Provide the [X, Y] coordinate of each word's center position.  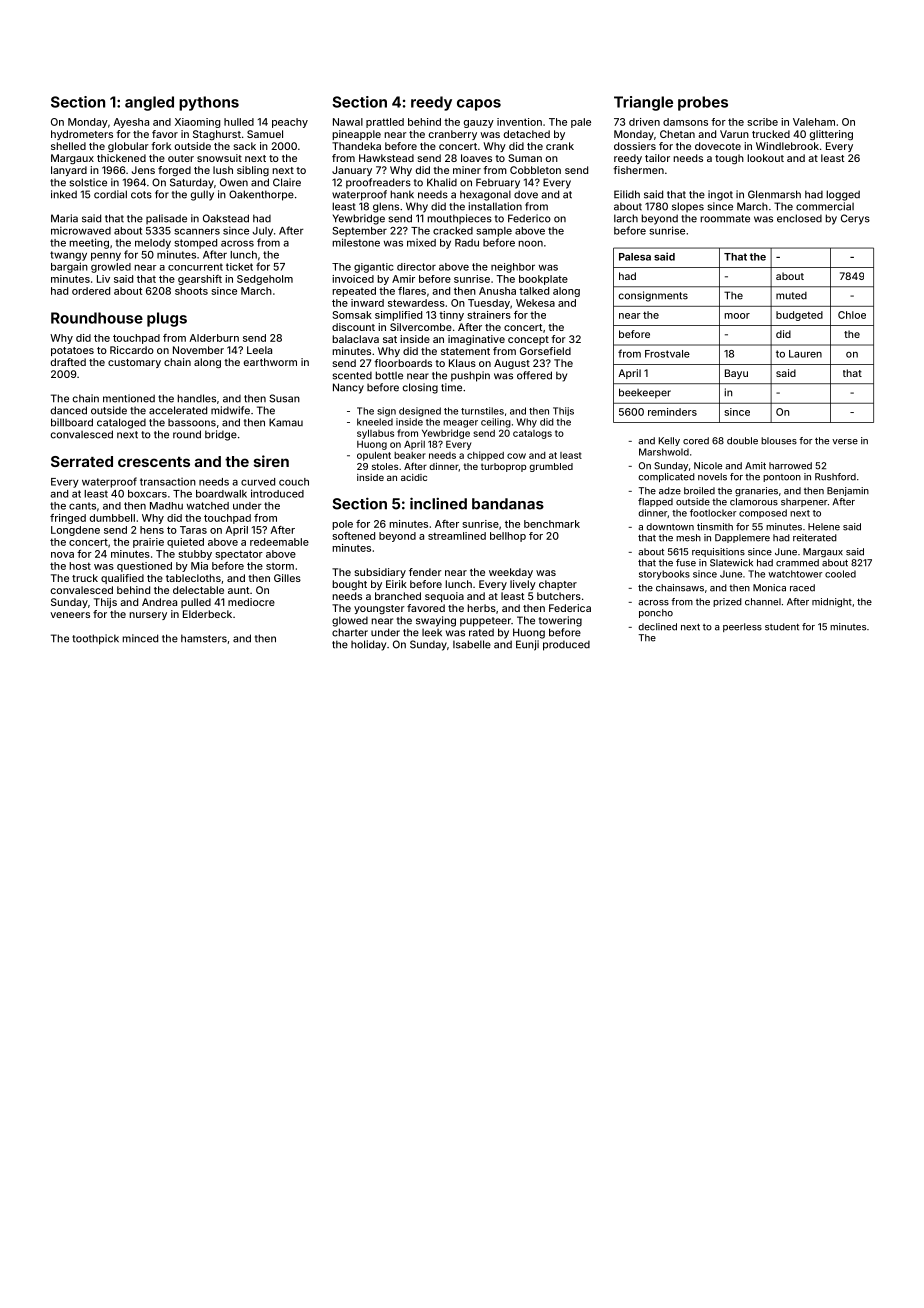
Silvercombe [421, 327]
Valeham [814, 122]
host [80, 566]
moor [737, 316]
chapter [558, 585]
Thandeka [356, 146]
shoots [191, 291]
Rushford [835, 477]
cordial [110, 194]
